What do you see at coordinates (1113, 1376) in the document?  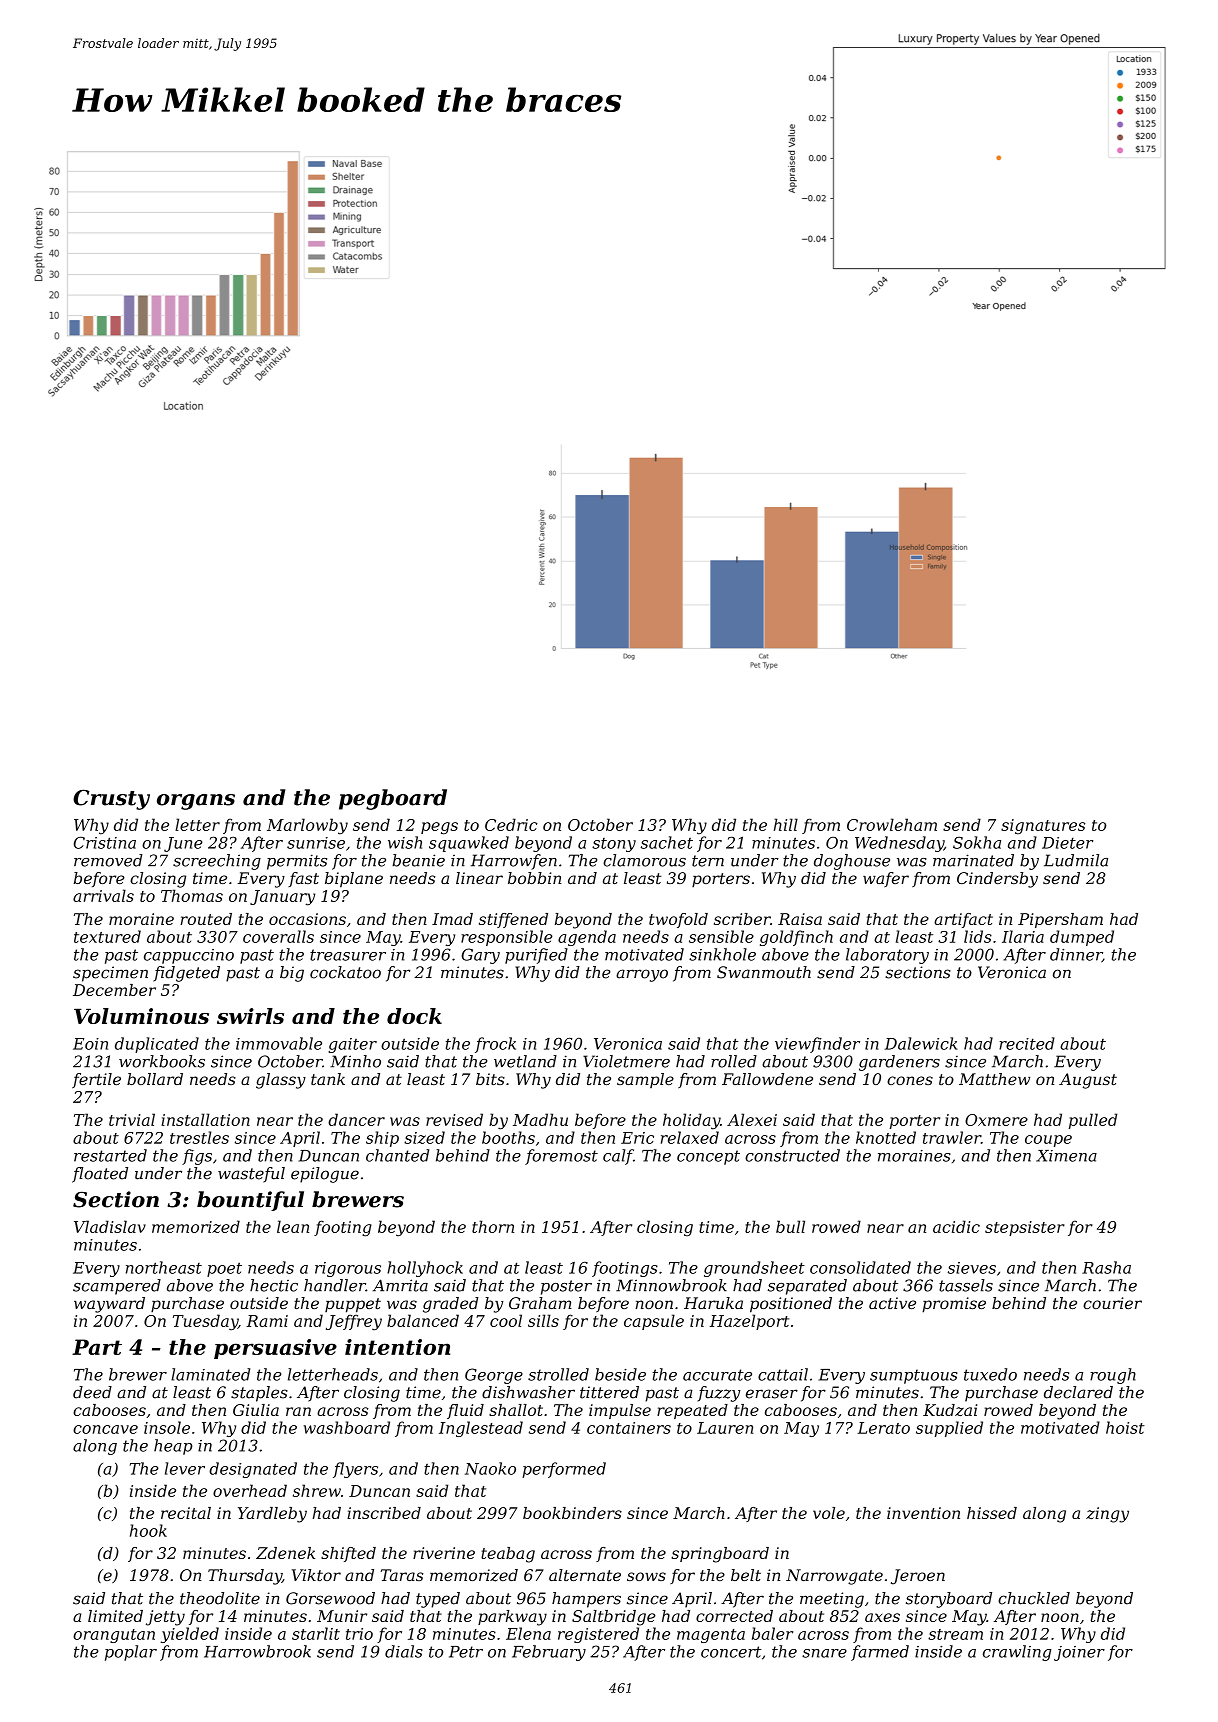 I see `rough` at bounding box center [1113, 1376].
